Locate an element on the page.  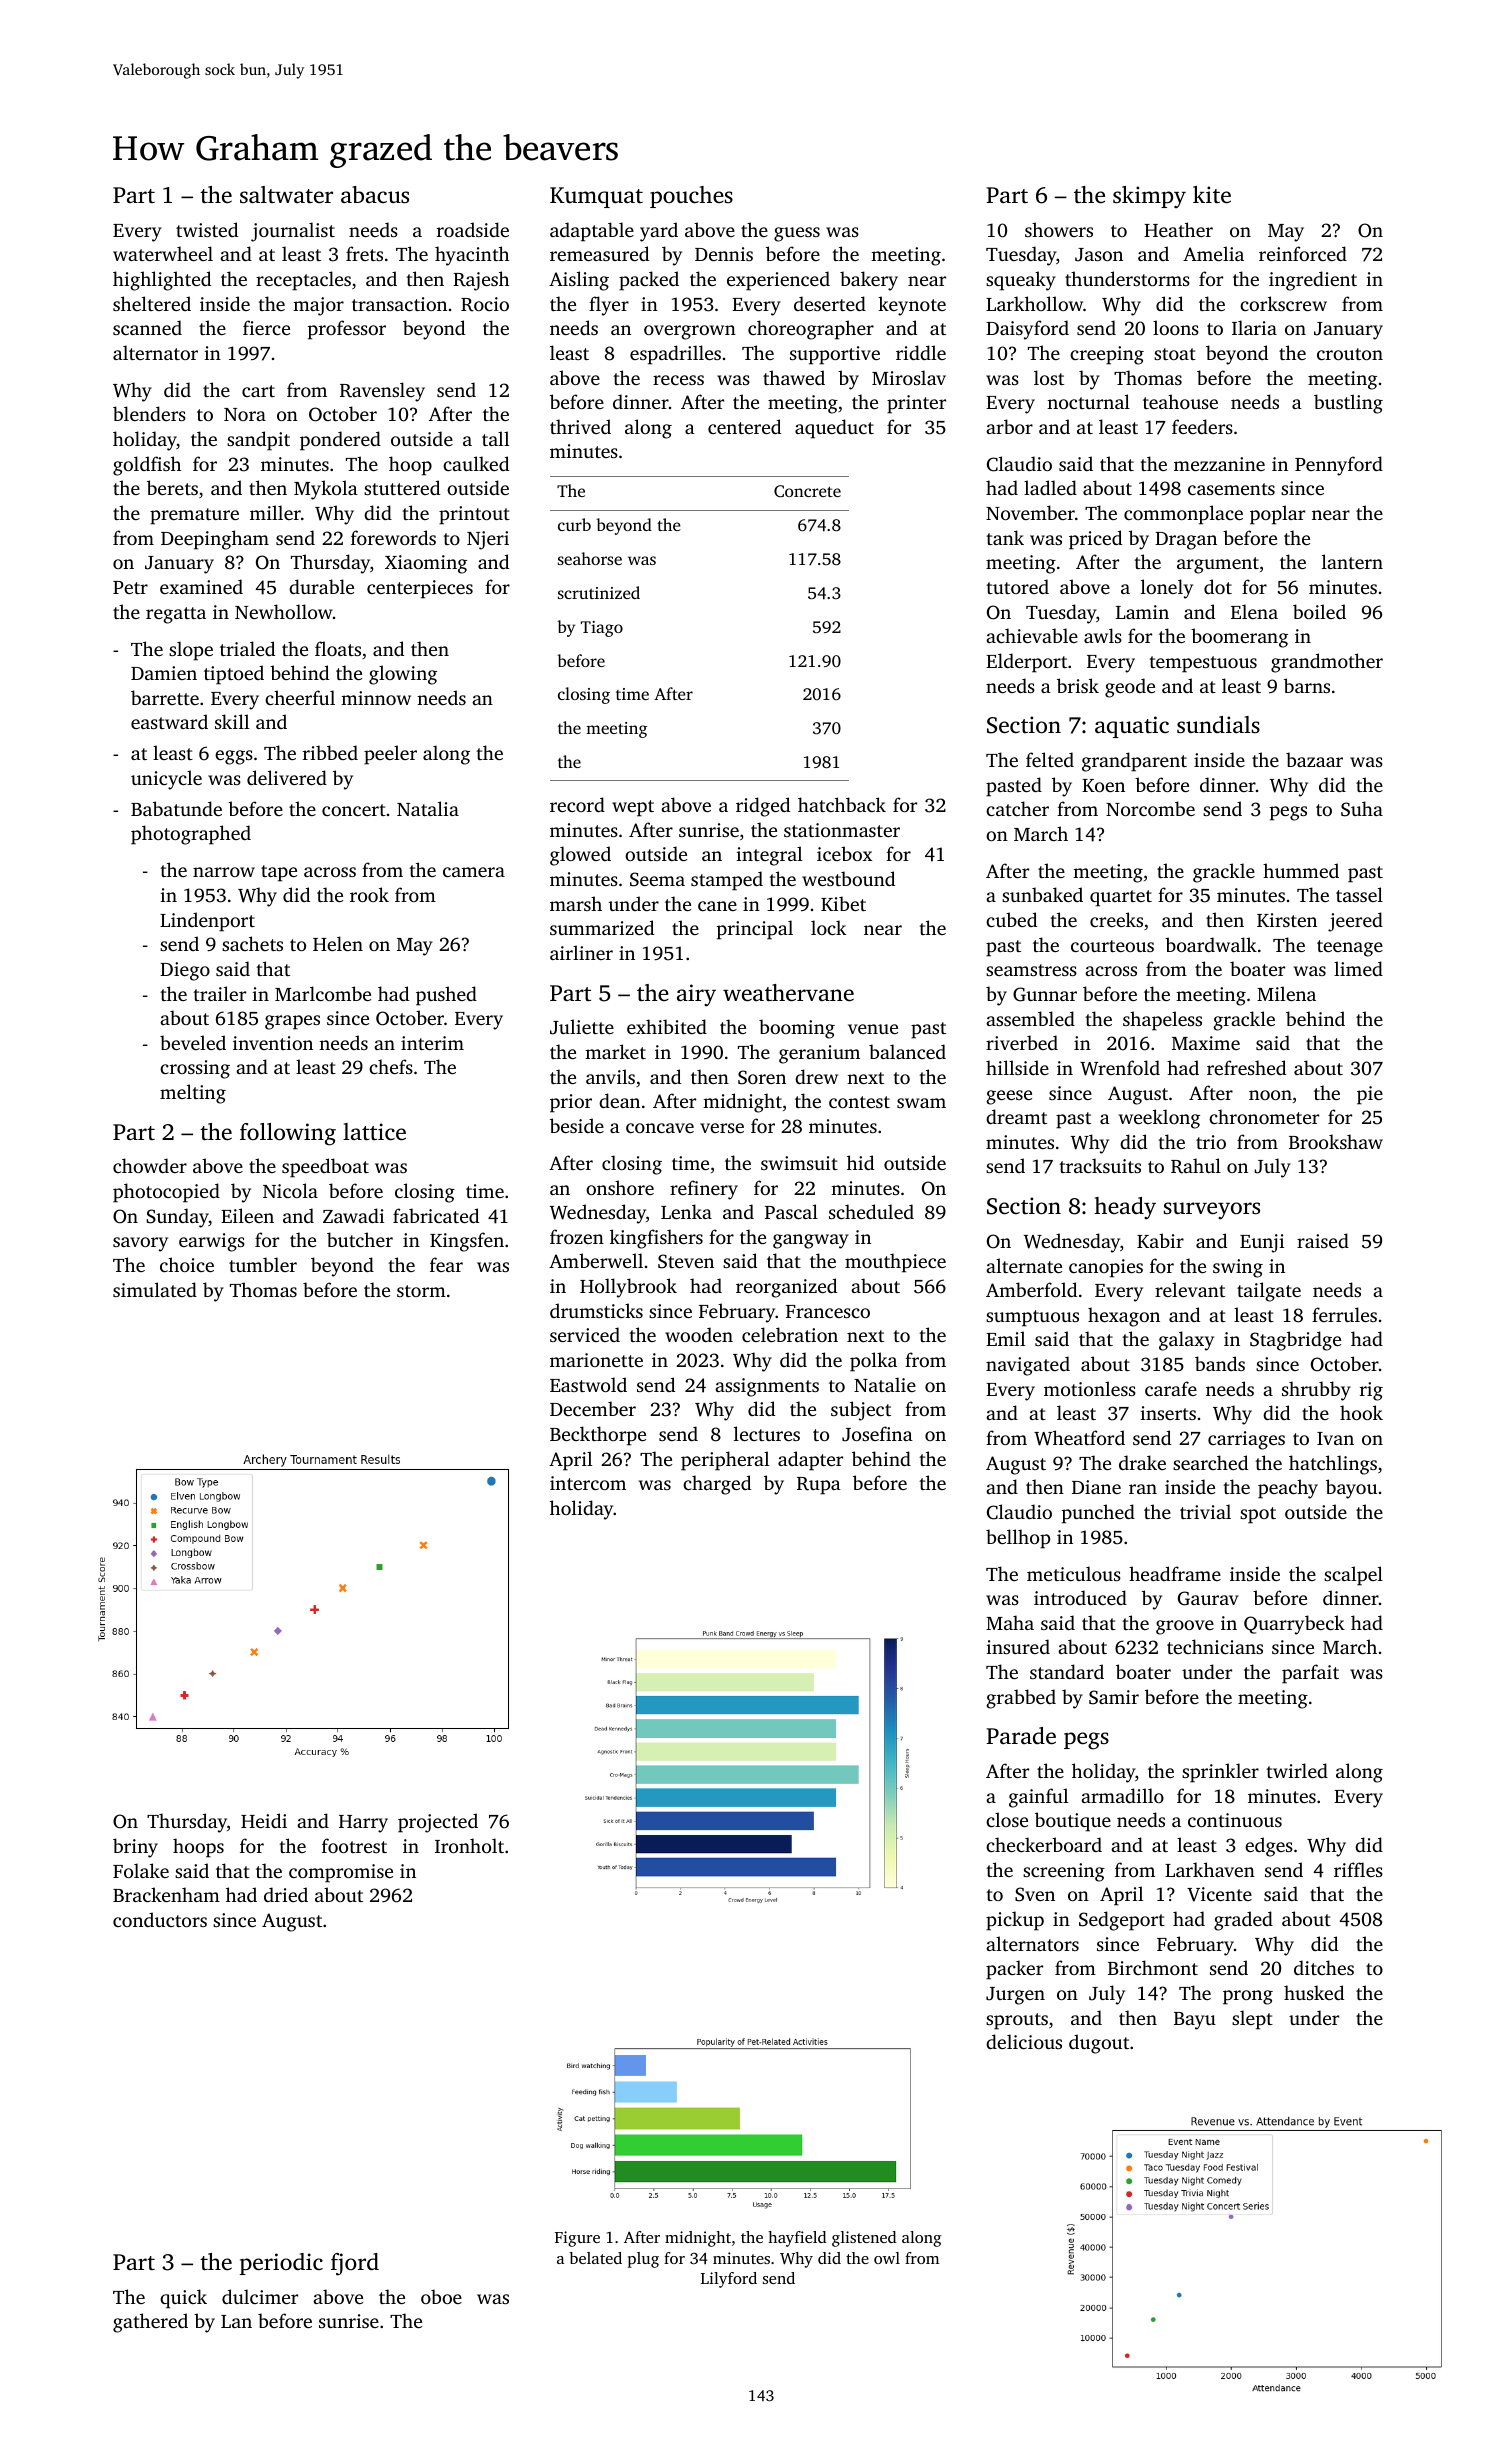
ridged is located at coordinates (763, 807).
